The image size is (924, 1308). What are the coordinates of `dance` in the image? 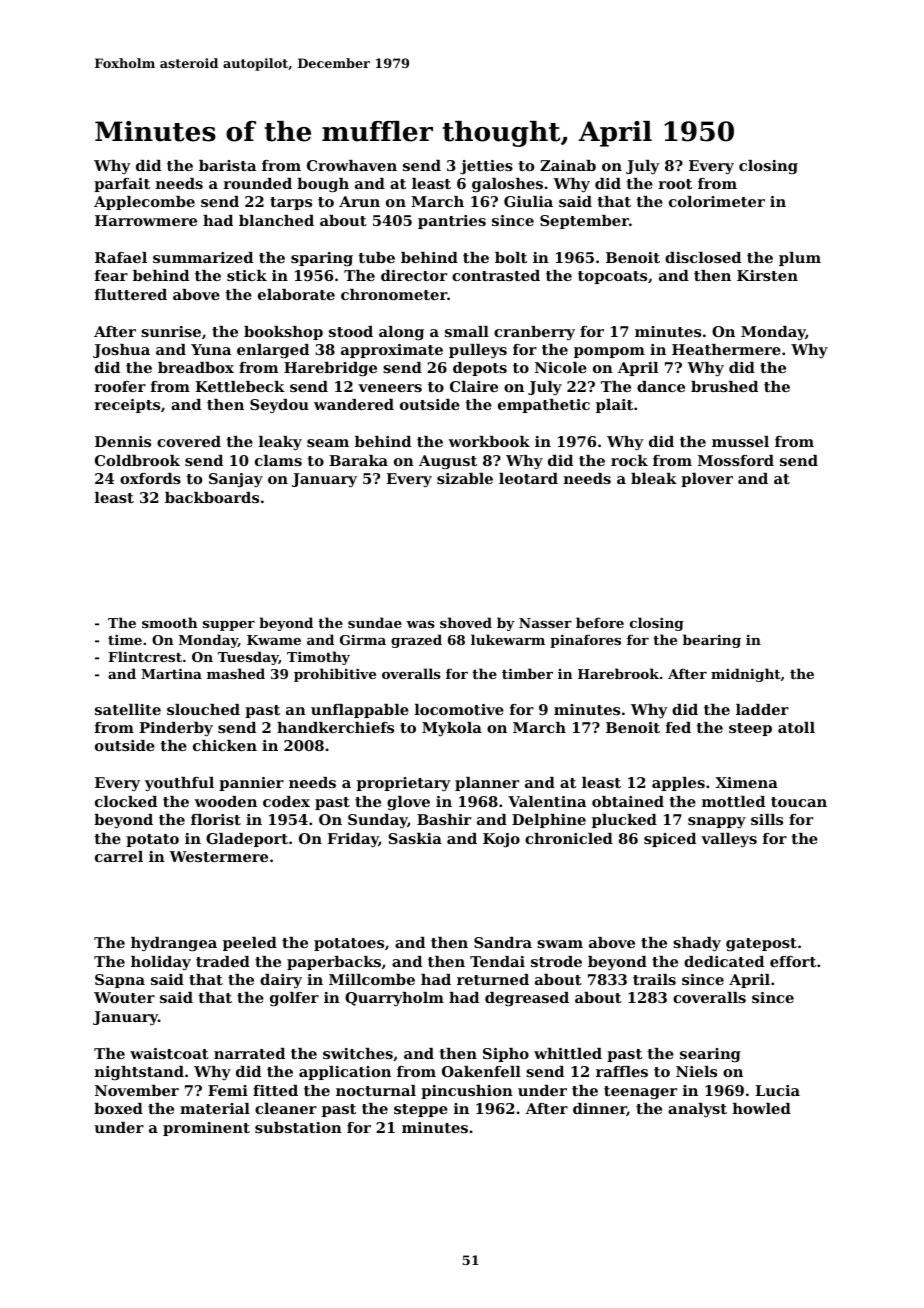 It's located at (661, 386).
